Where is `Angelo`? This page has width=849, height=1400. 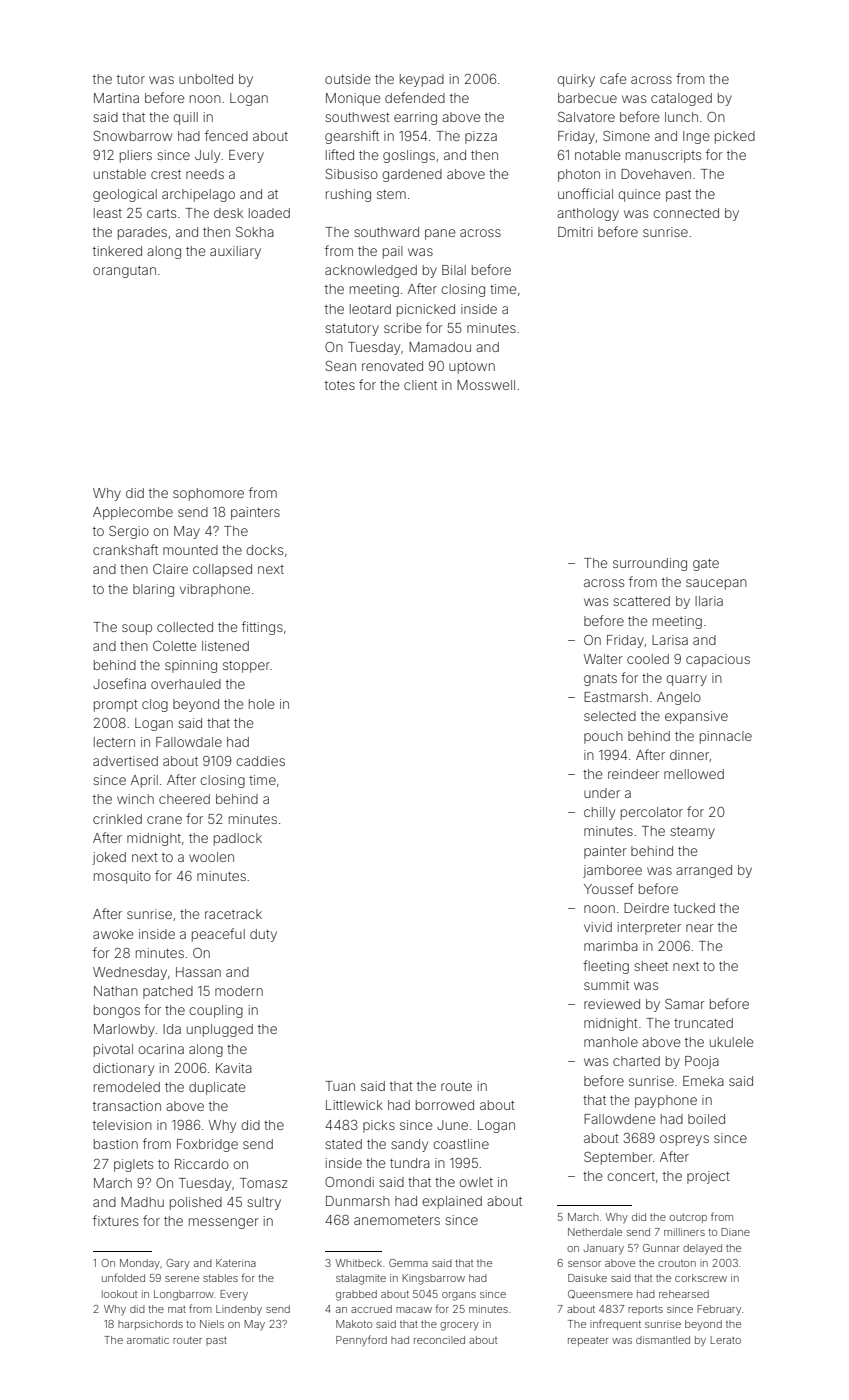 Angelo is located at coordinates (679, 698).
